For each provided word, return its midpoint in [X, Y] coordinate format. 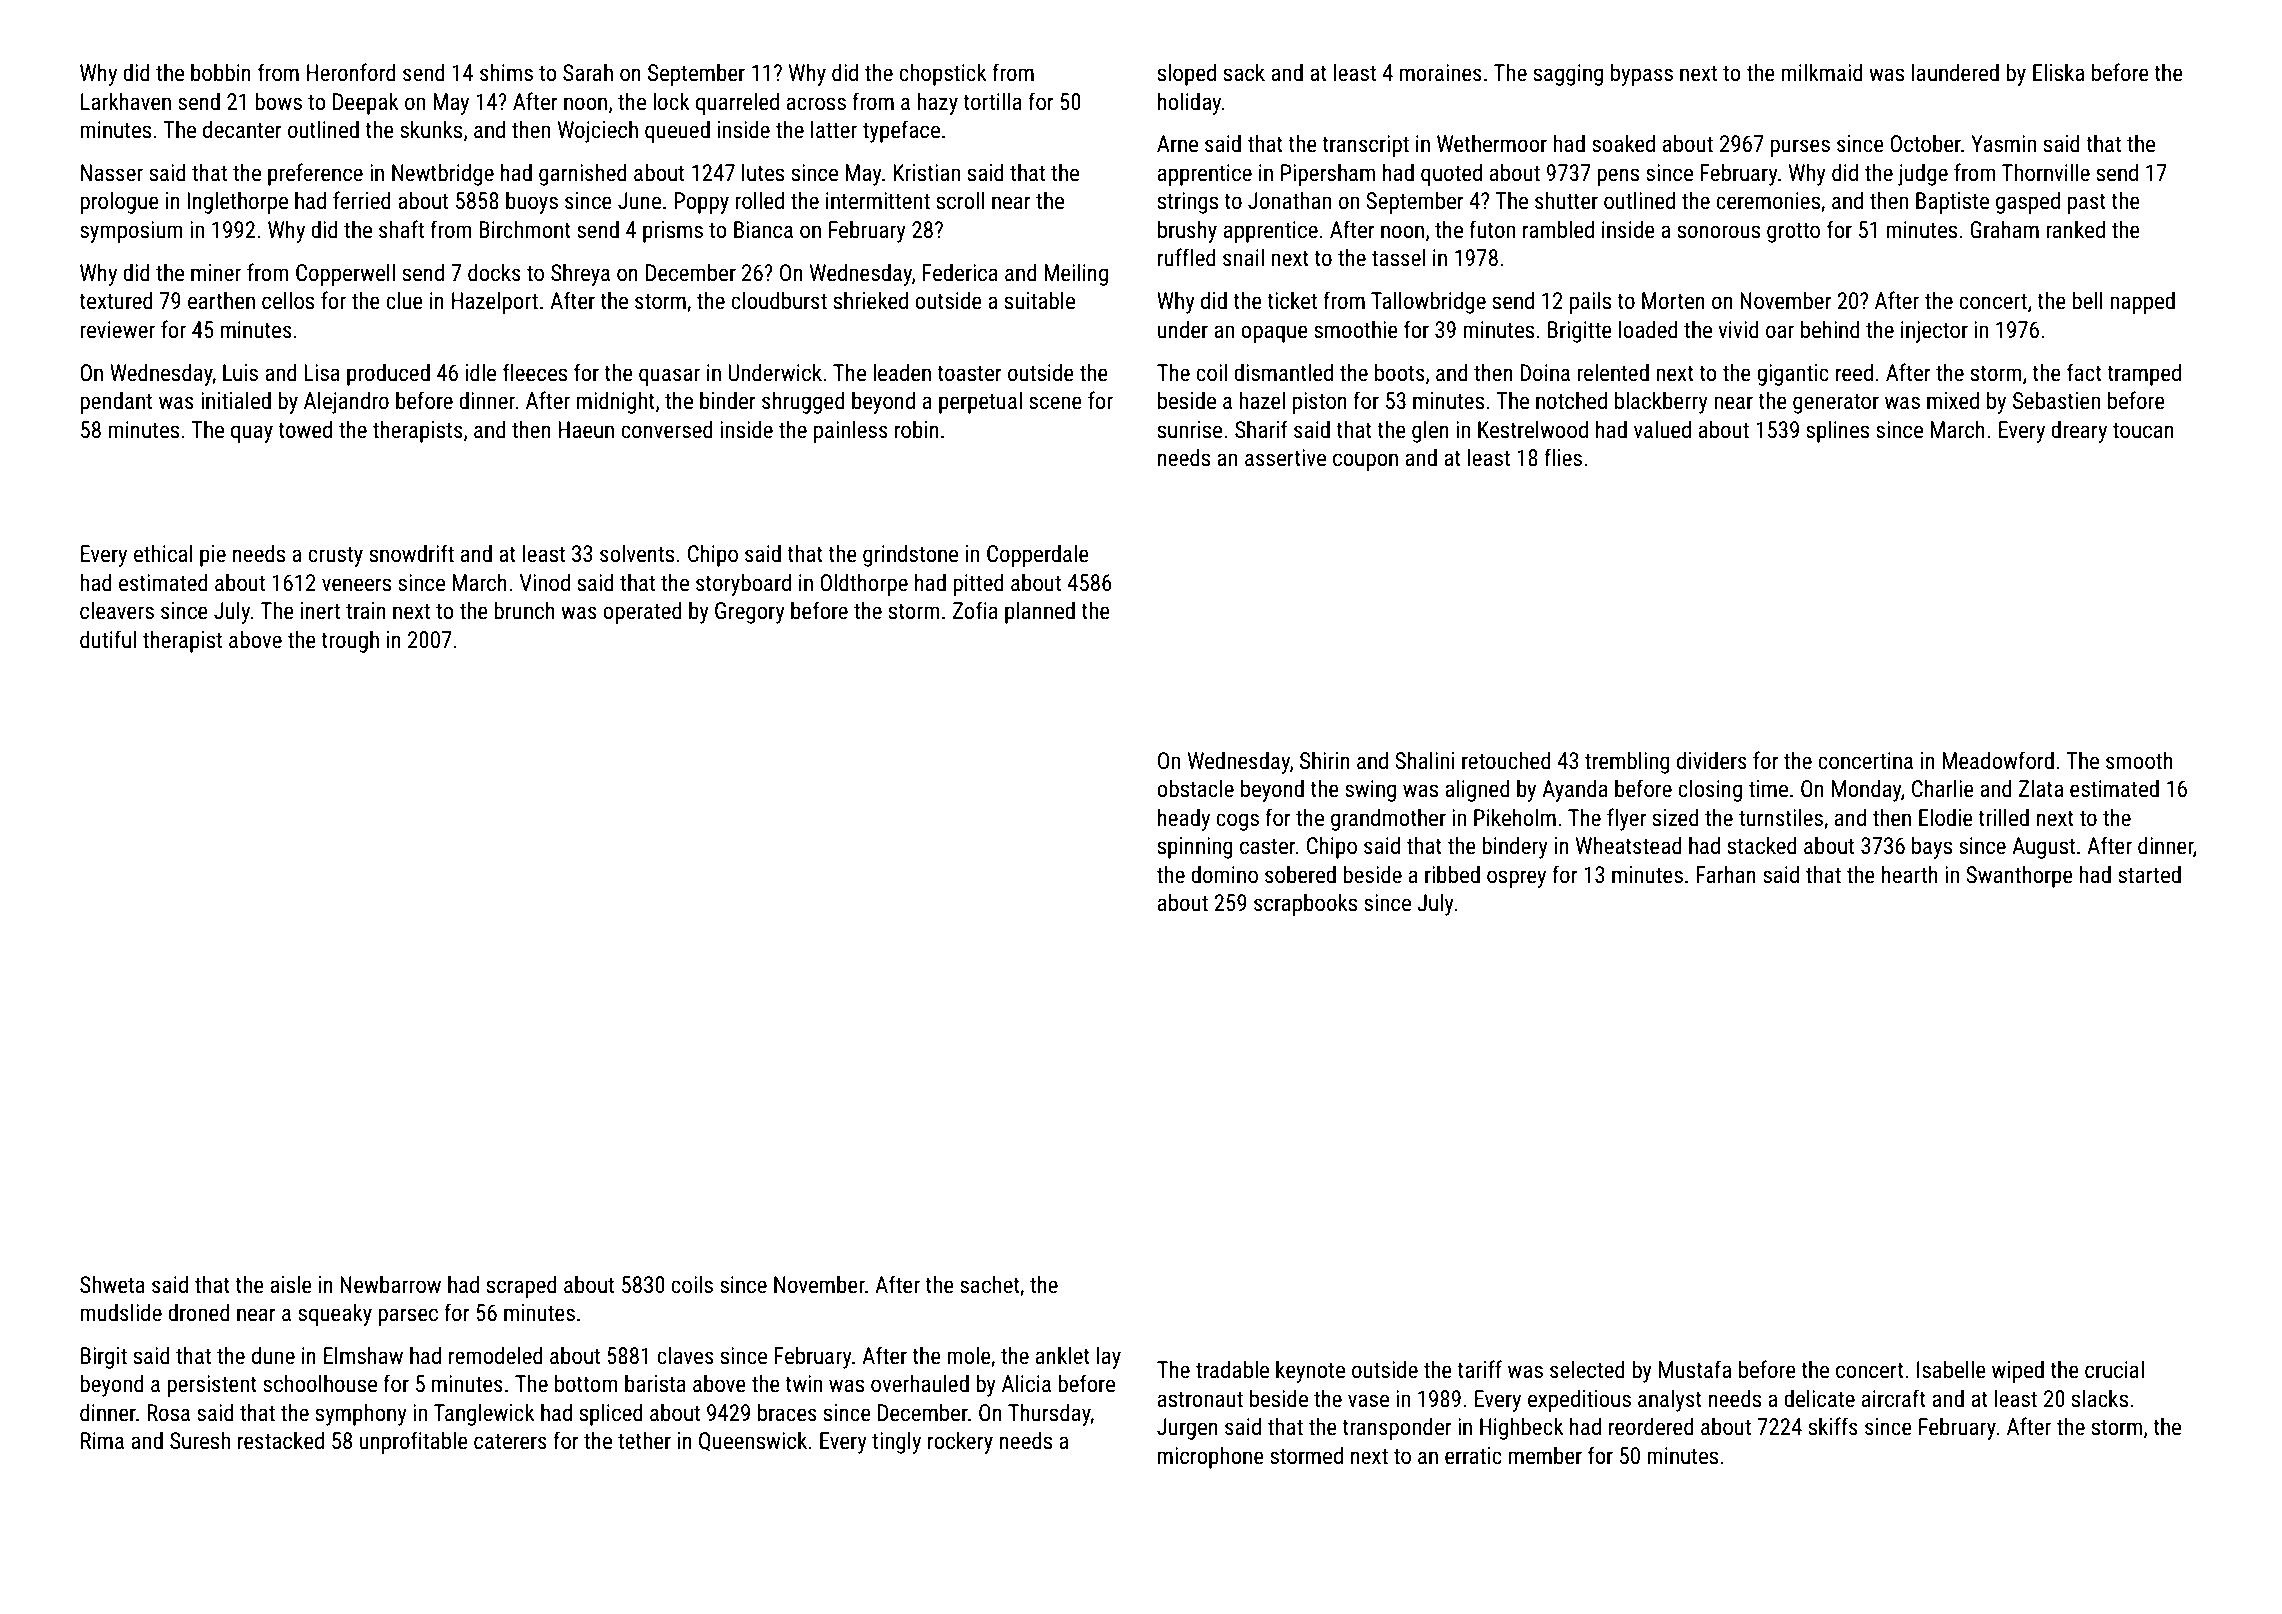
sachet [990, 1284]
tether [644, 1440]
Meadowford [1998, 760]
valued [1662, 429]
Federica [960, 272]
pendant [116, 402]
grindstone [910, 555]
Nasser [112, 173]
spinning [1195, 848]
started [2149, 874]
